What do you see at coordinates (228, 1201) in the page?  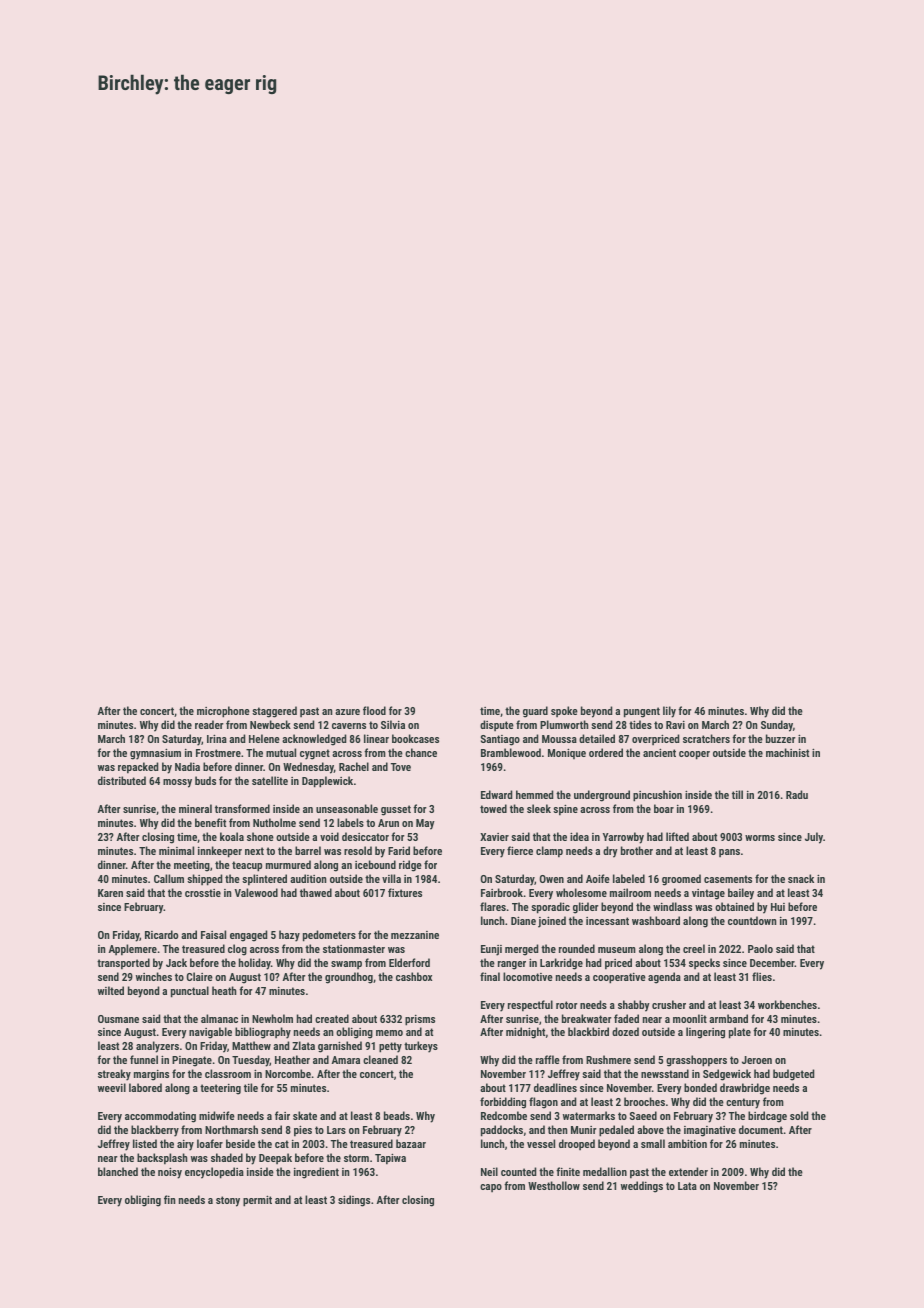 I see `stony` at bounding box center [228, 1201].
